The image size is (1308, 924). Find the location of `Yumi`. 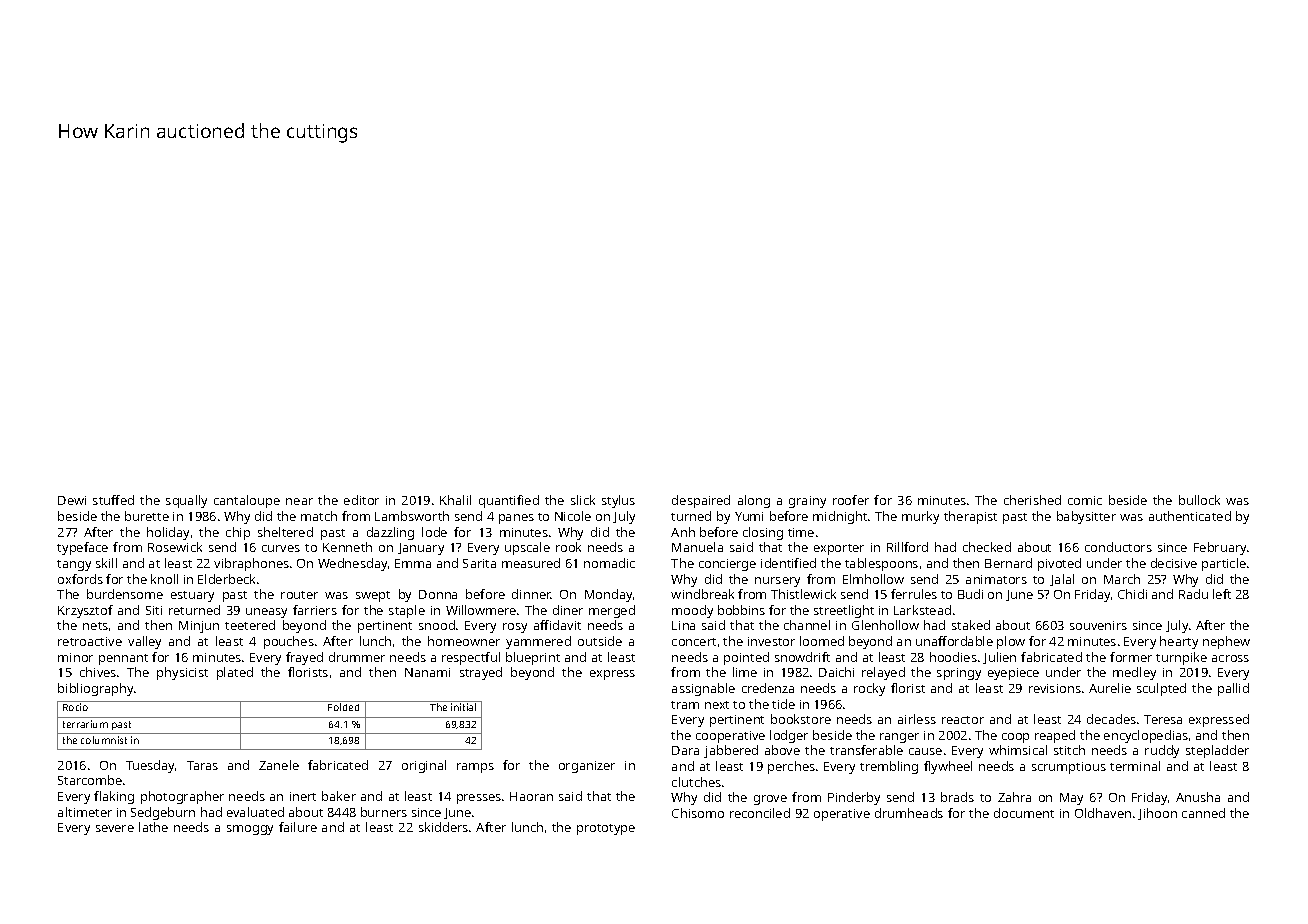

Yumi is located at coordinates (749, 516).
